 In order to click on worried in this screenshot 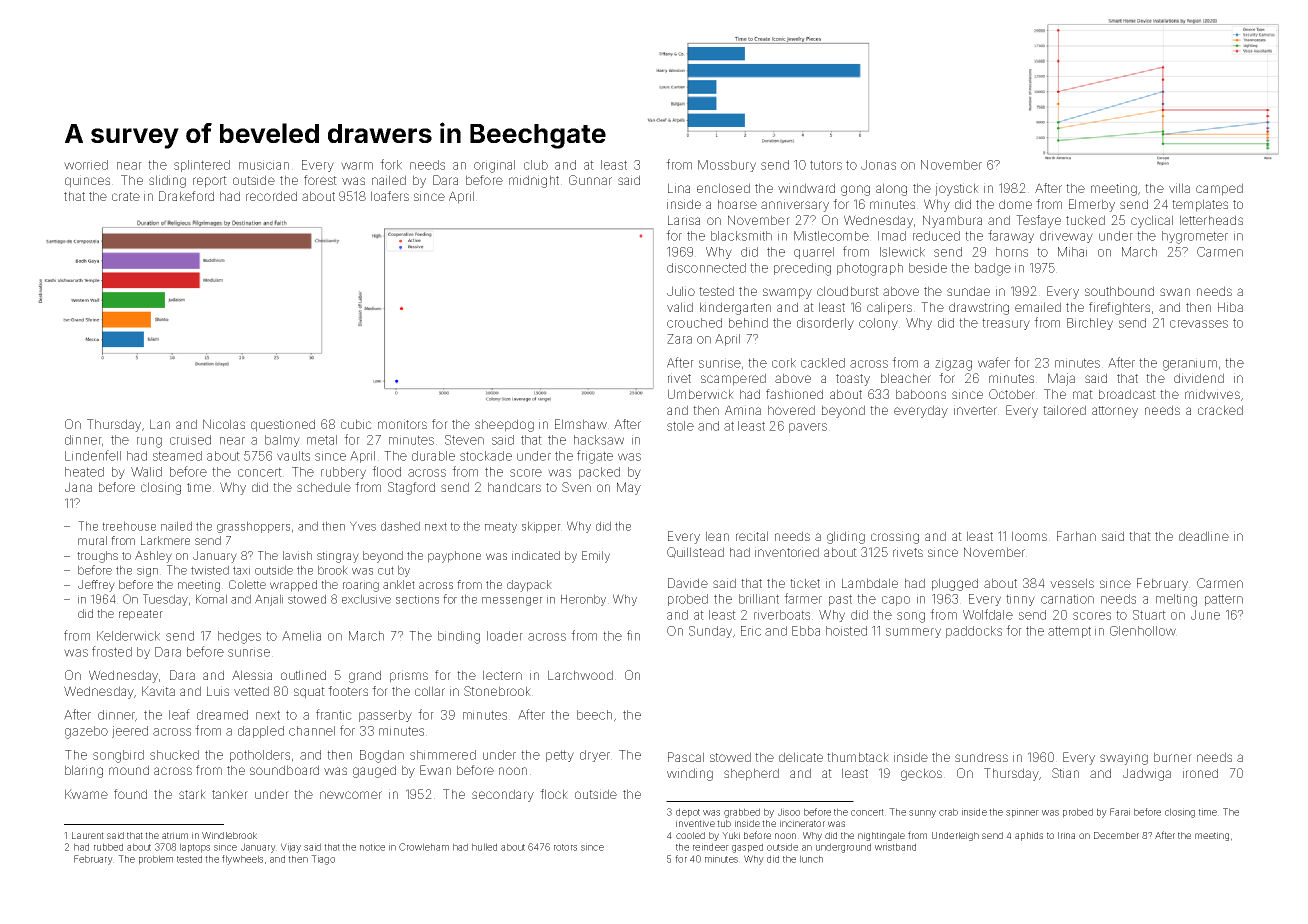, I will do `click(86, 165)`.
